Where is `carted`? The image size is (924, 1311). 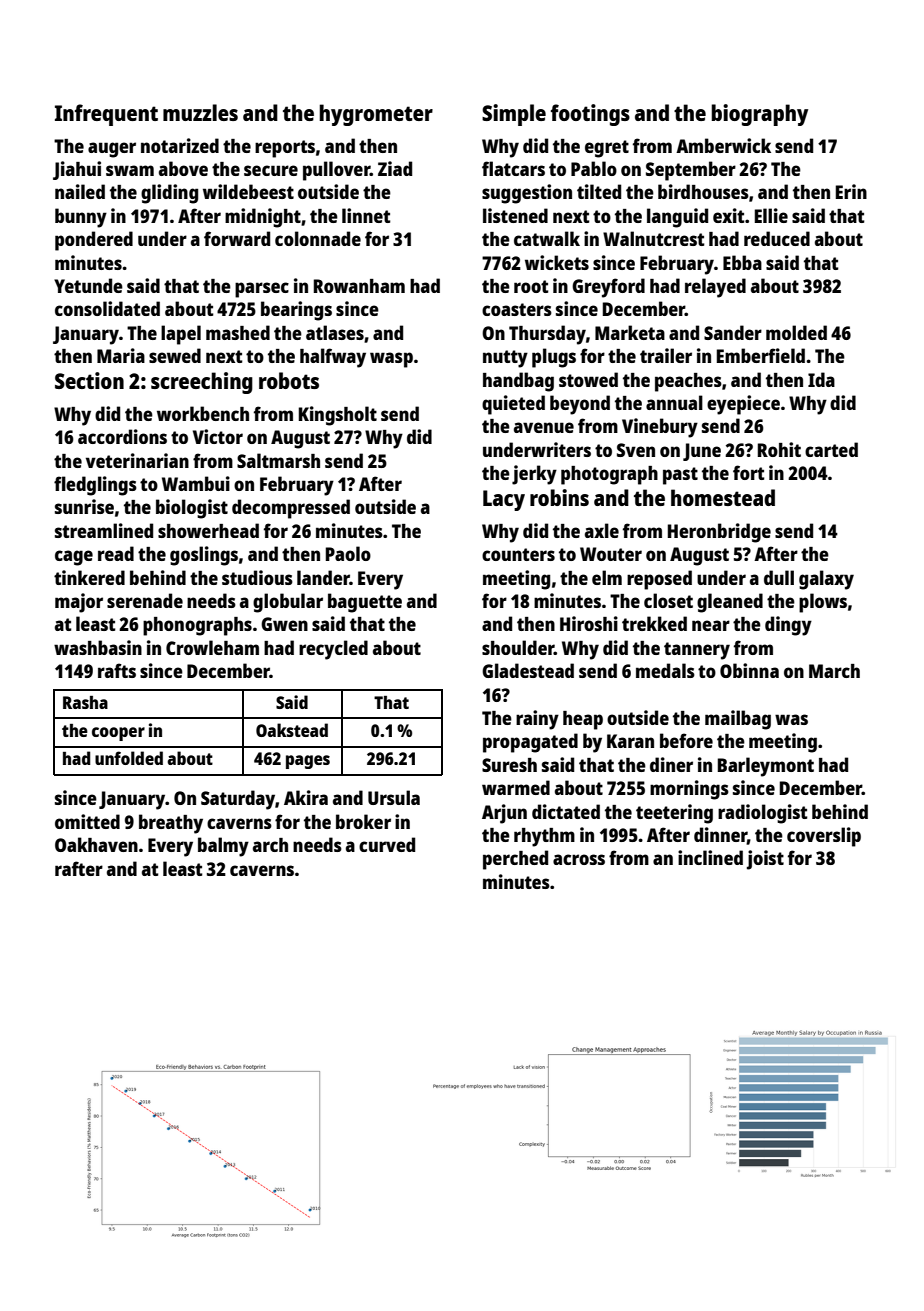 carted is located at coordinates (831, 449).
